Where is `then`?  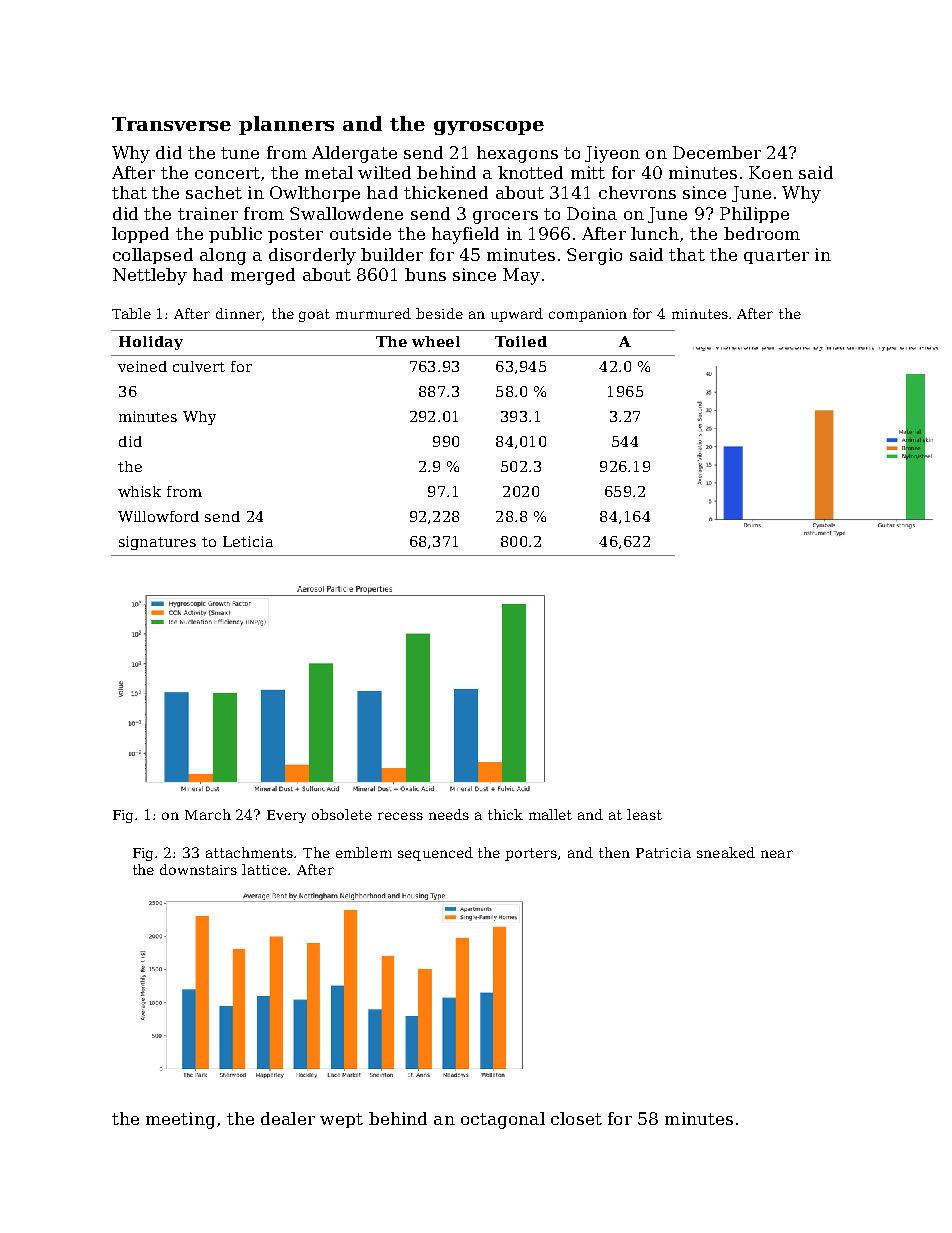 then is located at coordinates (614, 852).
